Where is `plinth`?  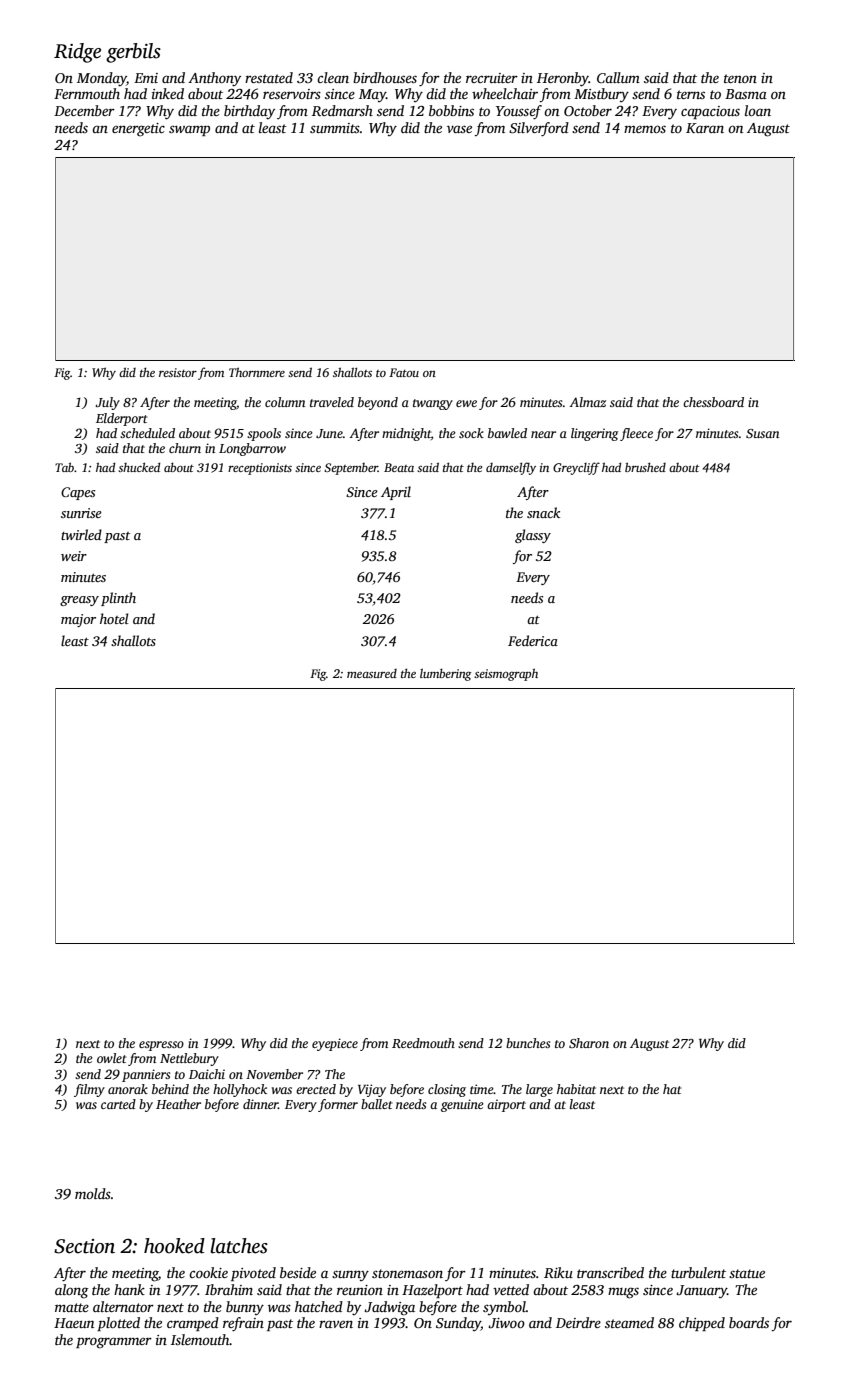 plinth is located at coordinates (118, 599).
